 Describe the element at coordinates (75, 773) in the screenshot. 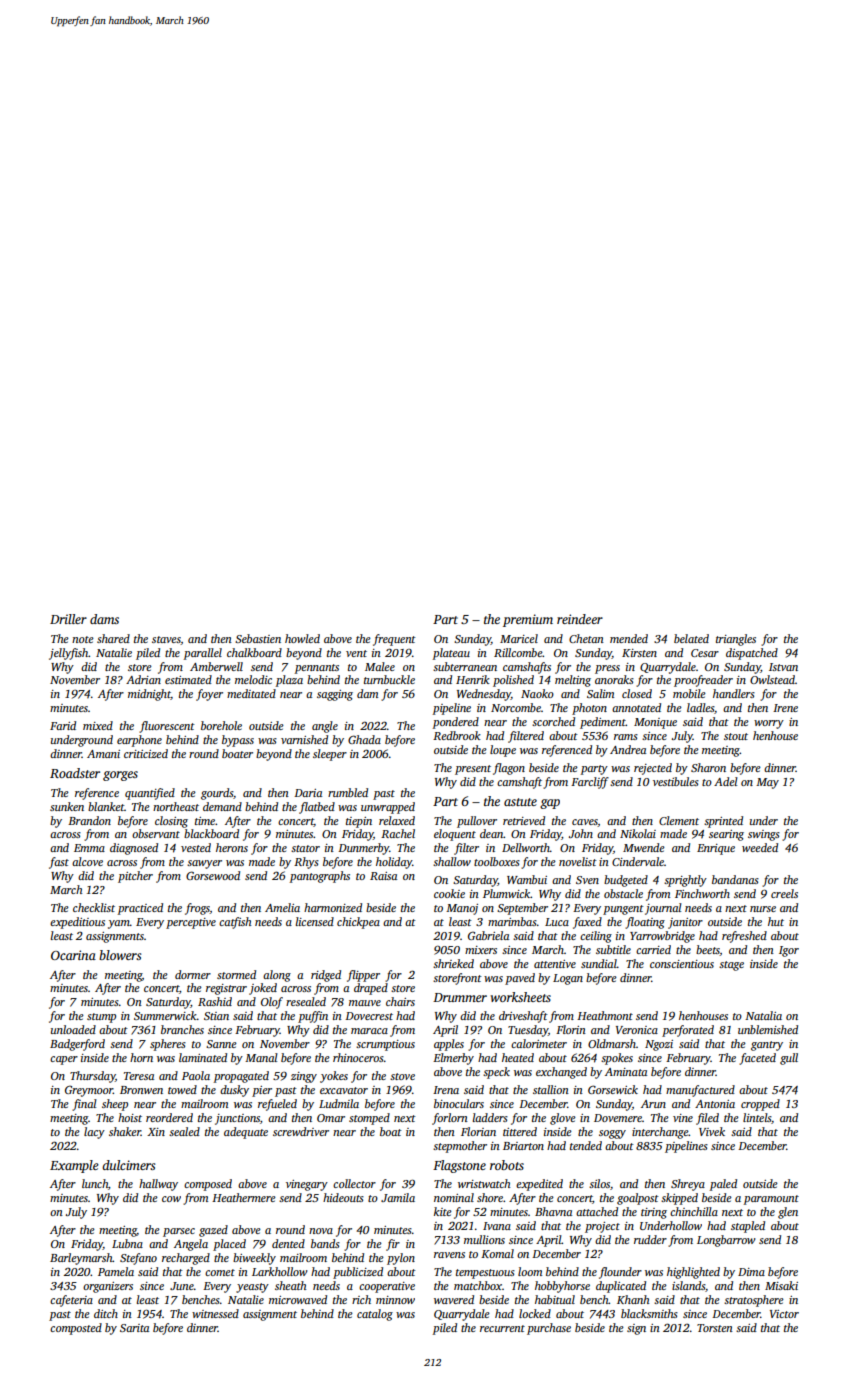

I see `Roadster` at that location.
